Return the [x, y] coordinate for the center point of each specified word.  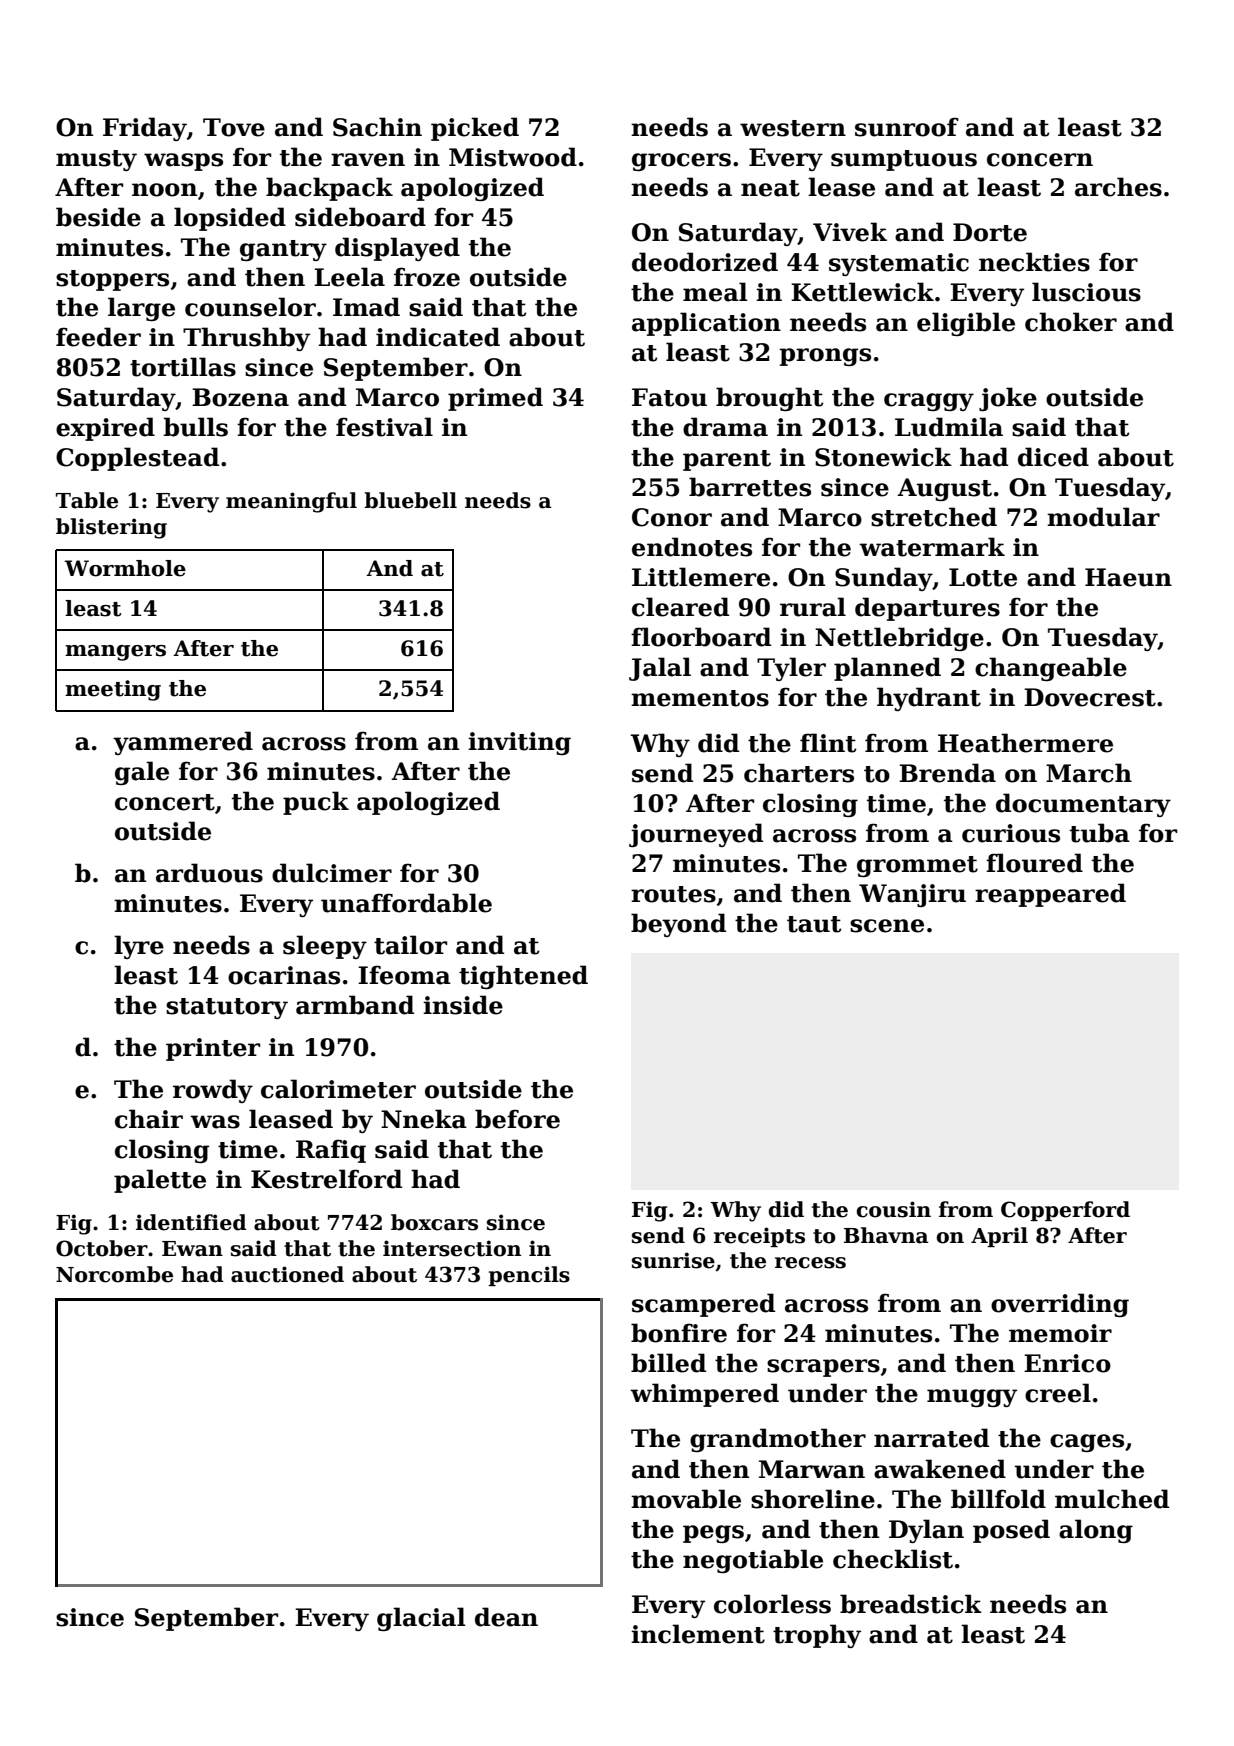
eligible [966, 324]
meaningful [291, 502]
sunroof [907, 127]
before [517, 1119]
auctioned [287, 1274]
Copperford [1065, 1211]
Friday [145, 129]
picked [475, 129]
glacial [421, 1619]
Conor [672, 517]
